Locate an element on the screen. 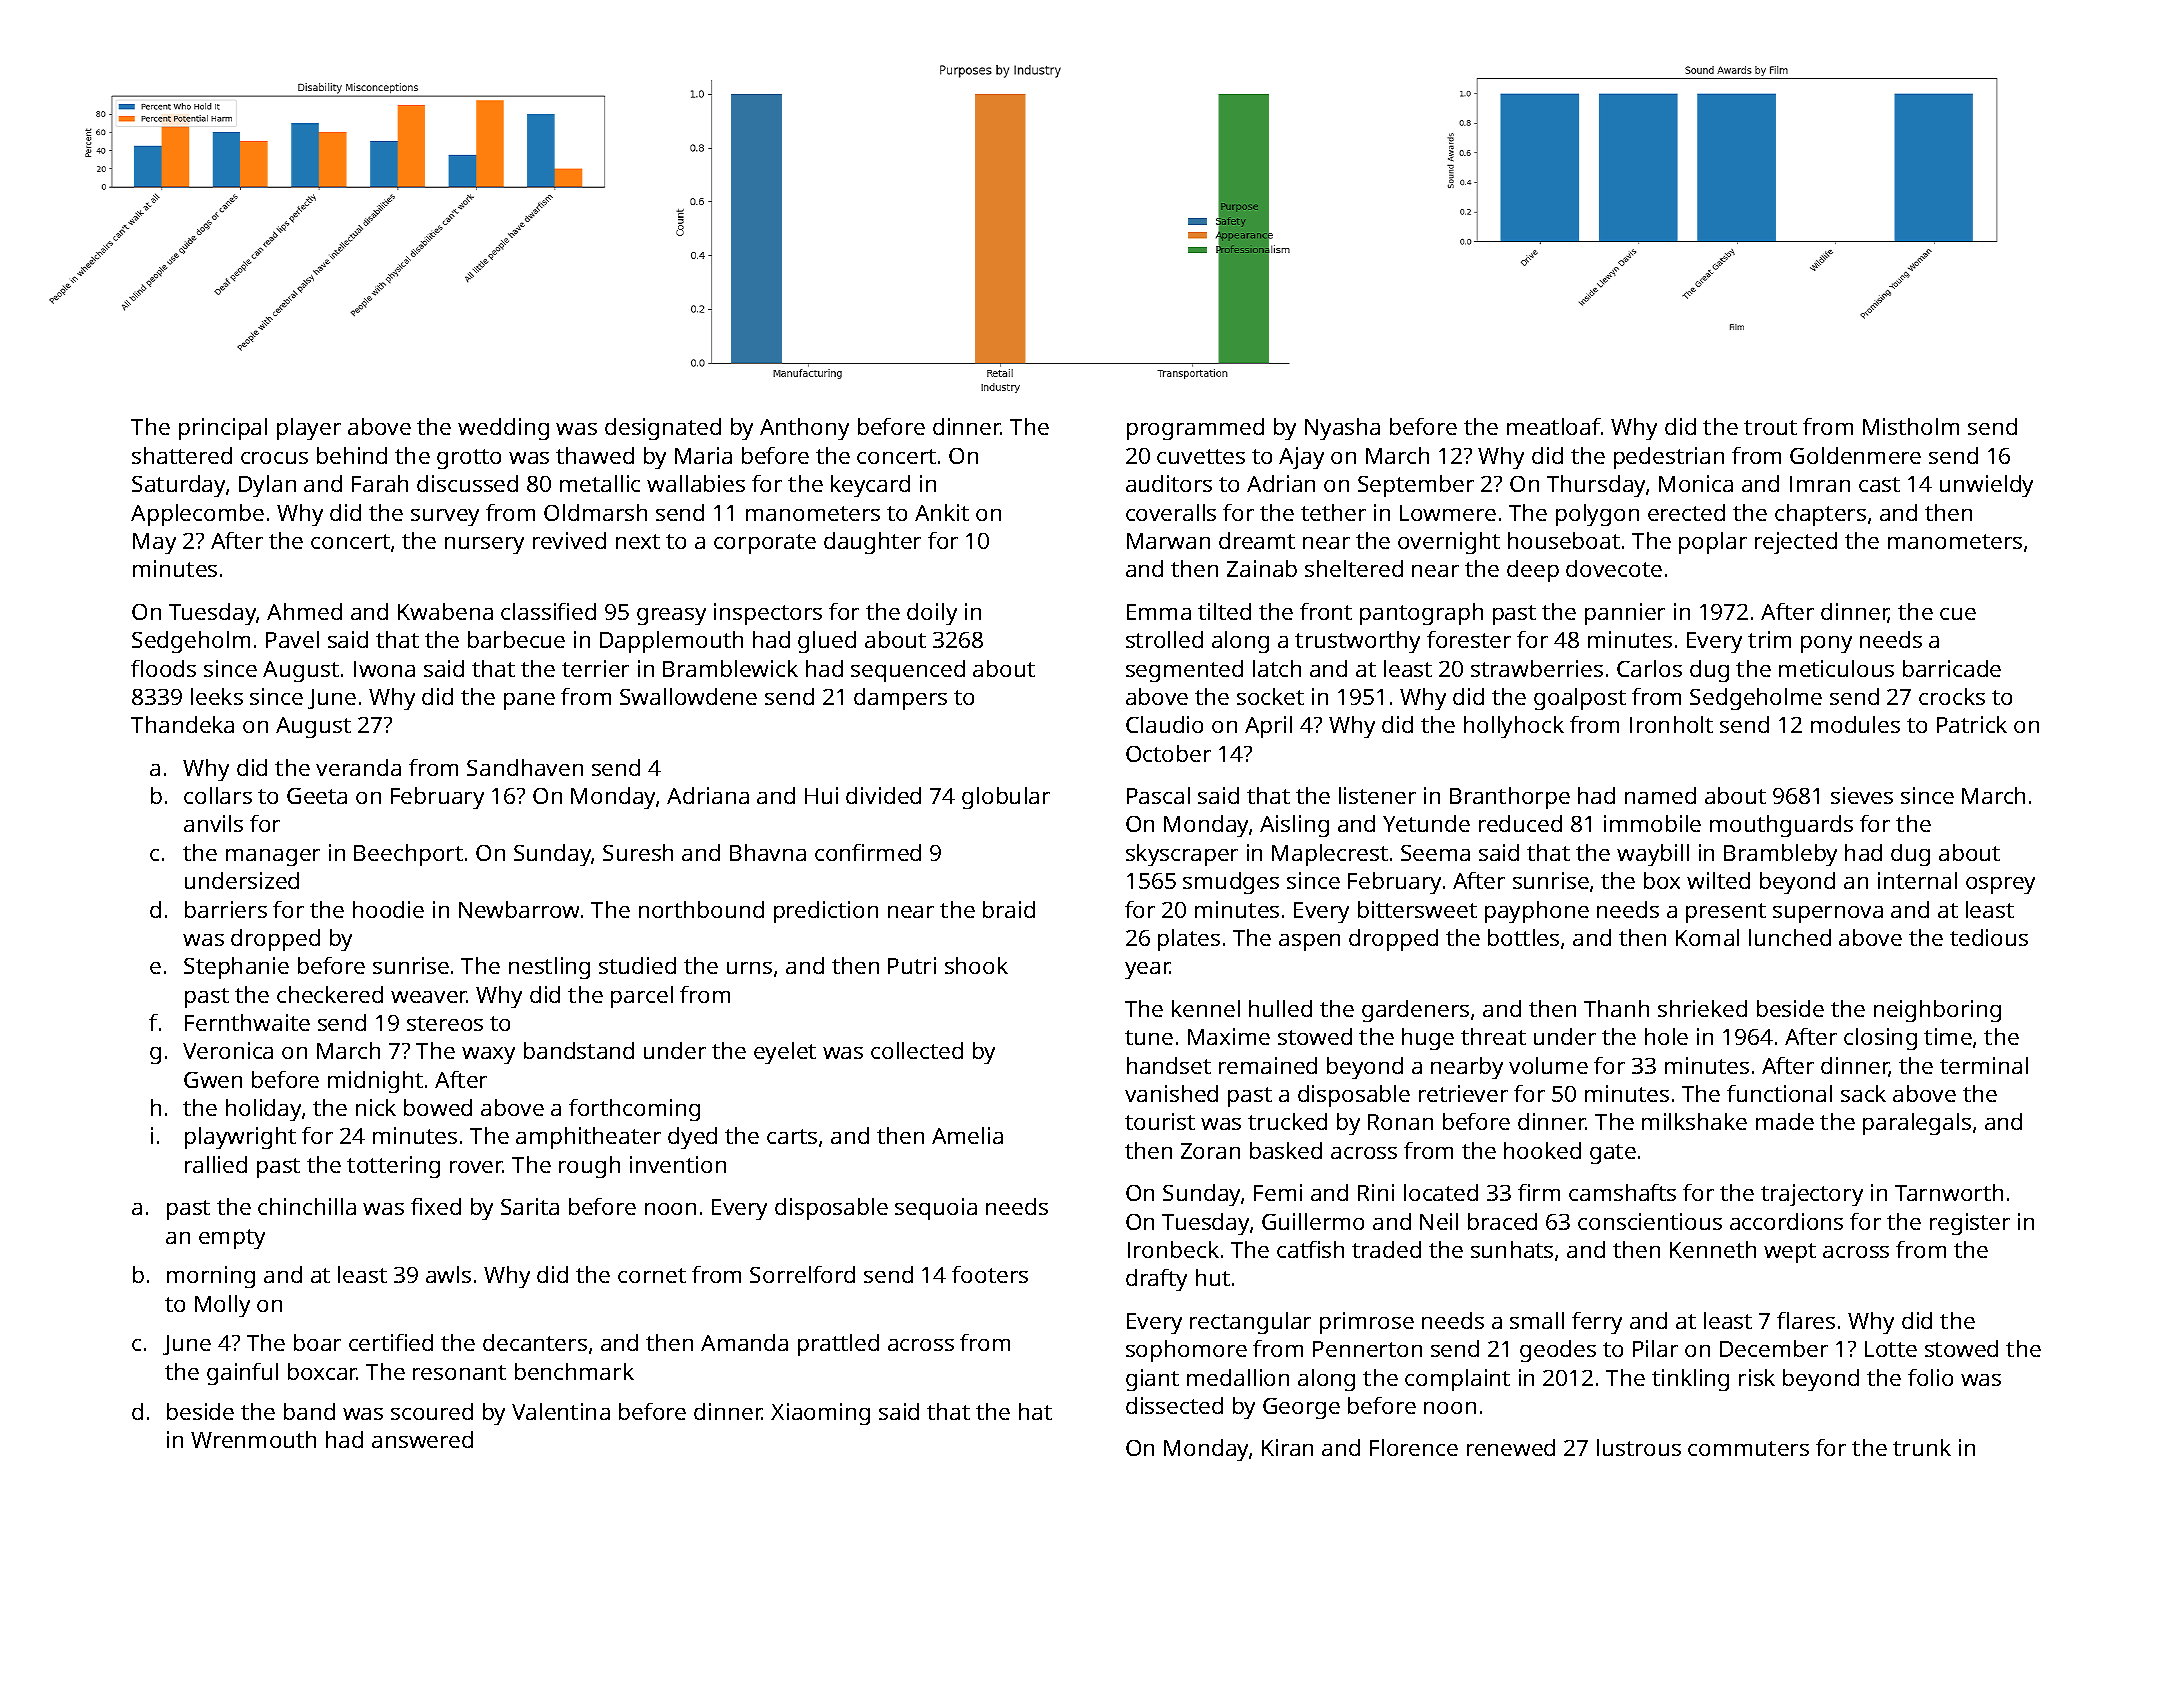 This screenshot has width=2178, height=1683. meatloaf is located at coordinates (1554, 426).
